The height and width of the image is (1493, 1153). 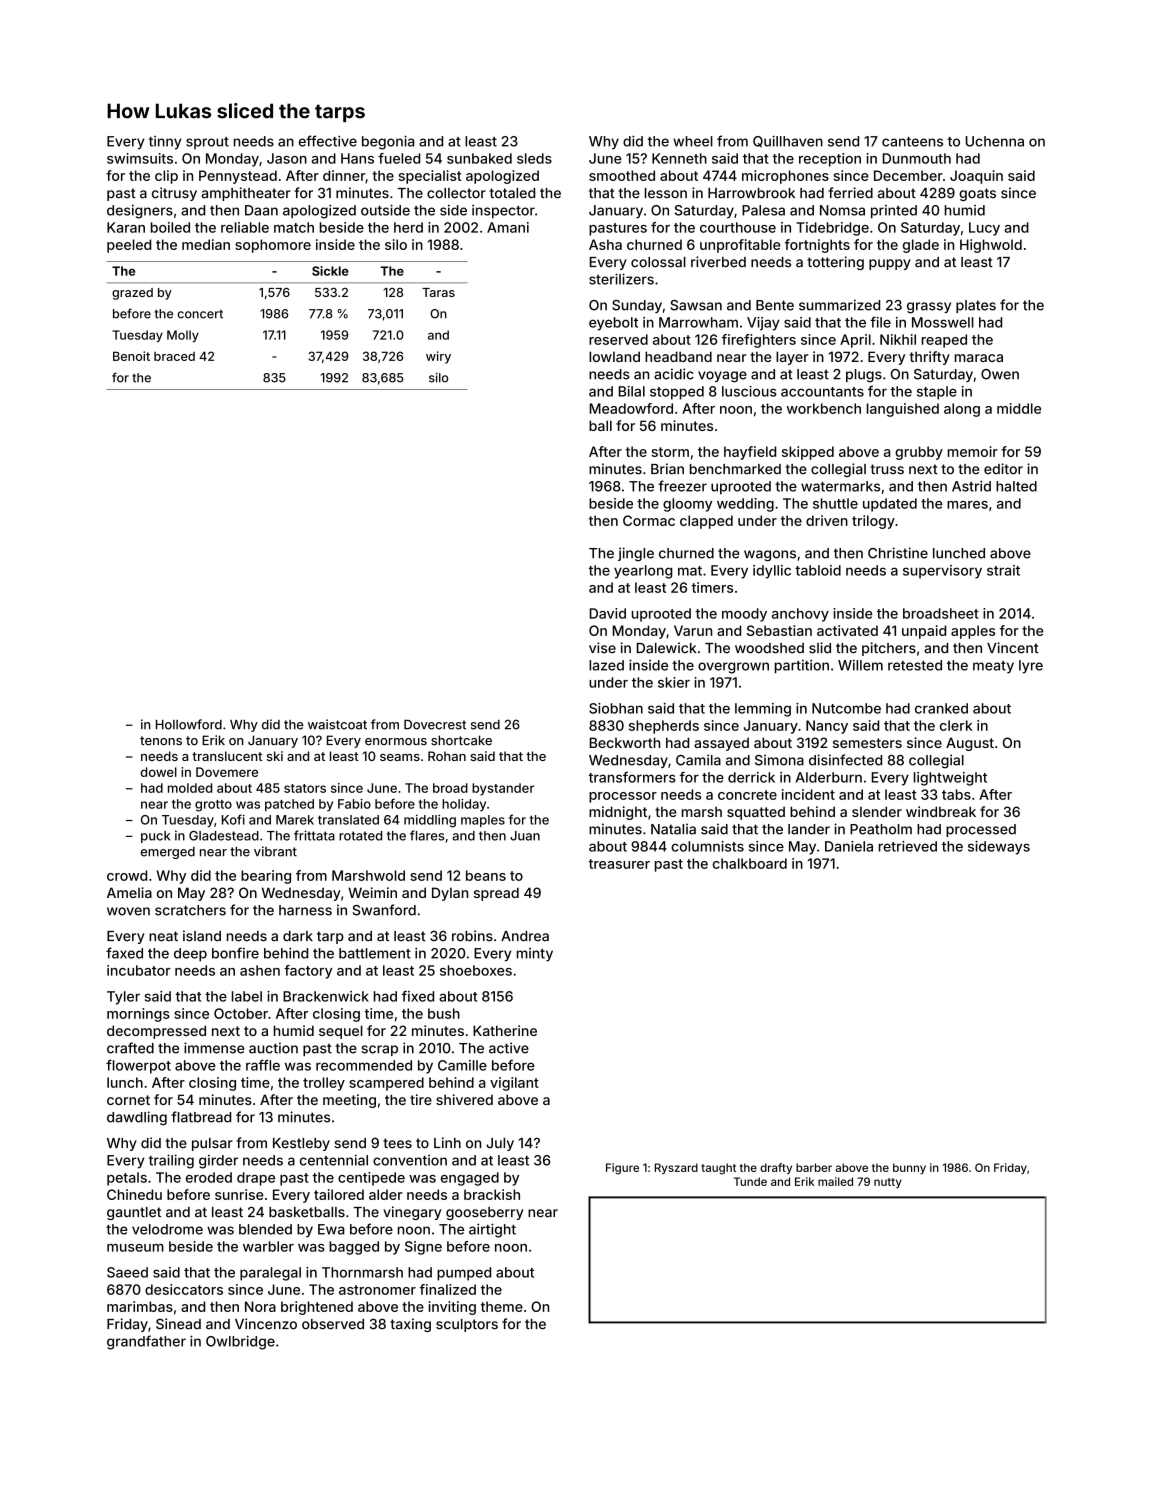 What do you see at coordinates (328, 141) in the image?
I see `effective` at bounding box center [328, 141].
